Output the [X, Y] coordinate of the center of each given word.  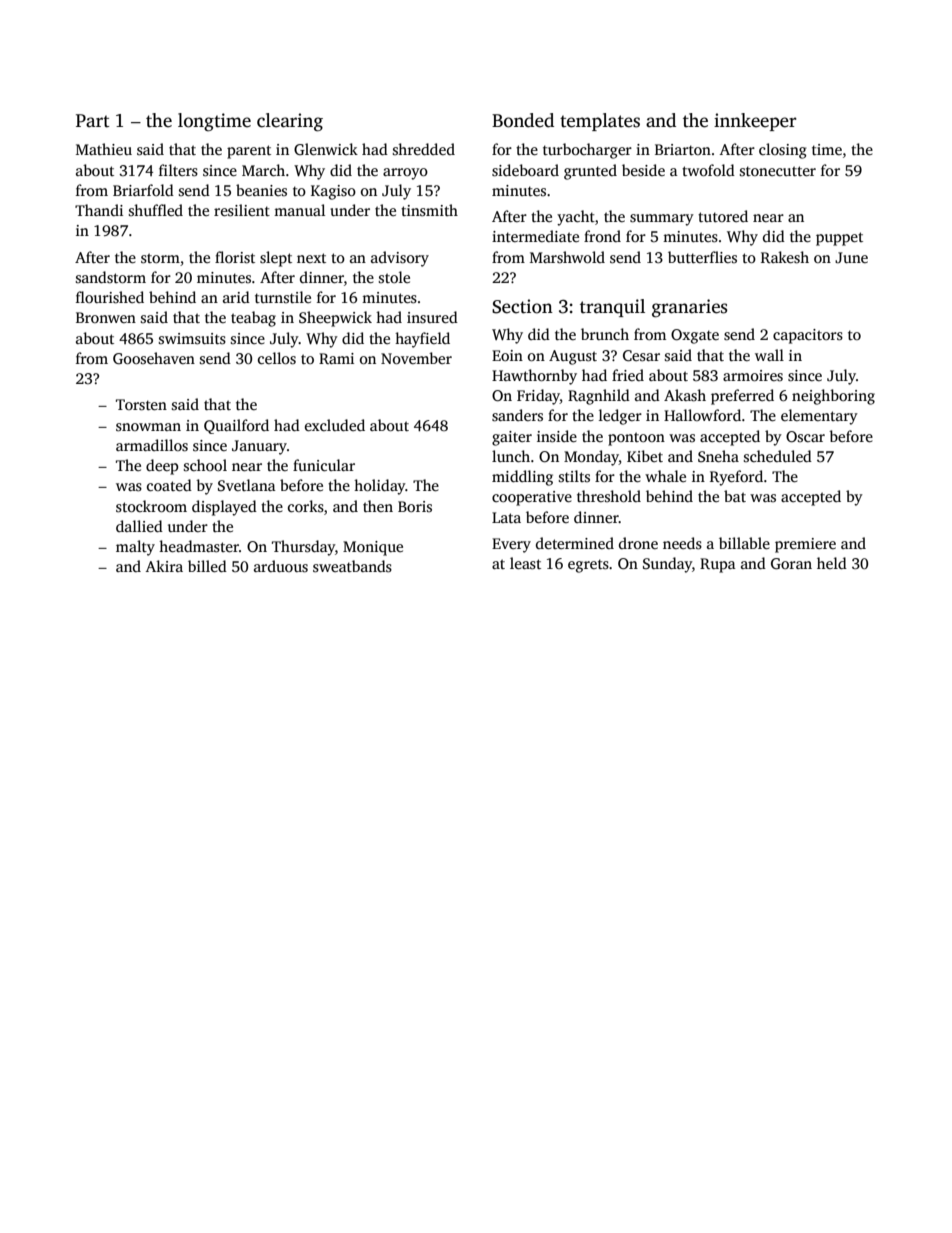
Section [522, 306]
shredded [424, 149]
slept [276, 259]
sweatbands [352, 566]
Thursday [303, 548]
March [263, 170]
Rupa [718, 565]
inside [557, 436]
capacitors [808, 336]
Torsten [141, 405]
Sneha [718, 456]
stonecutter [778, 171]
